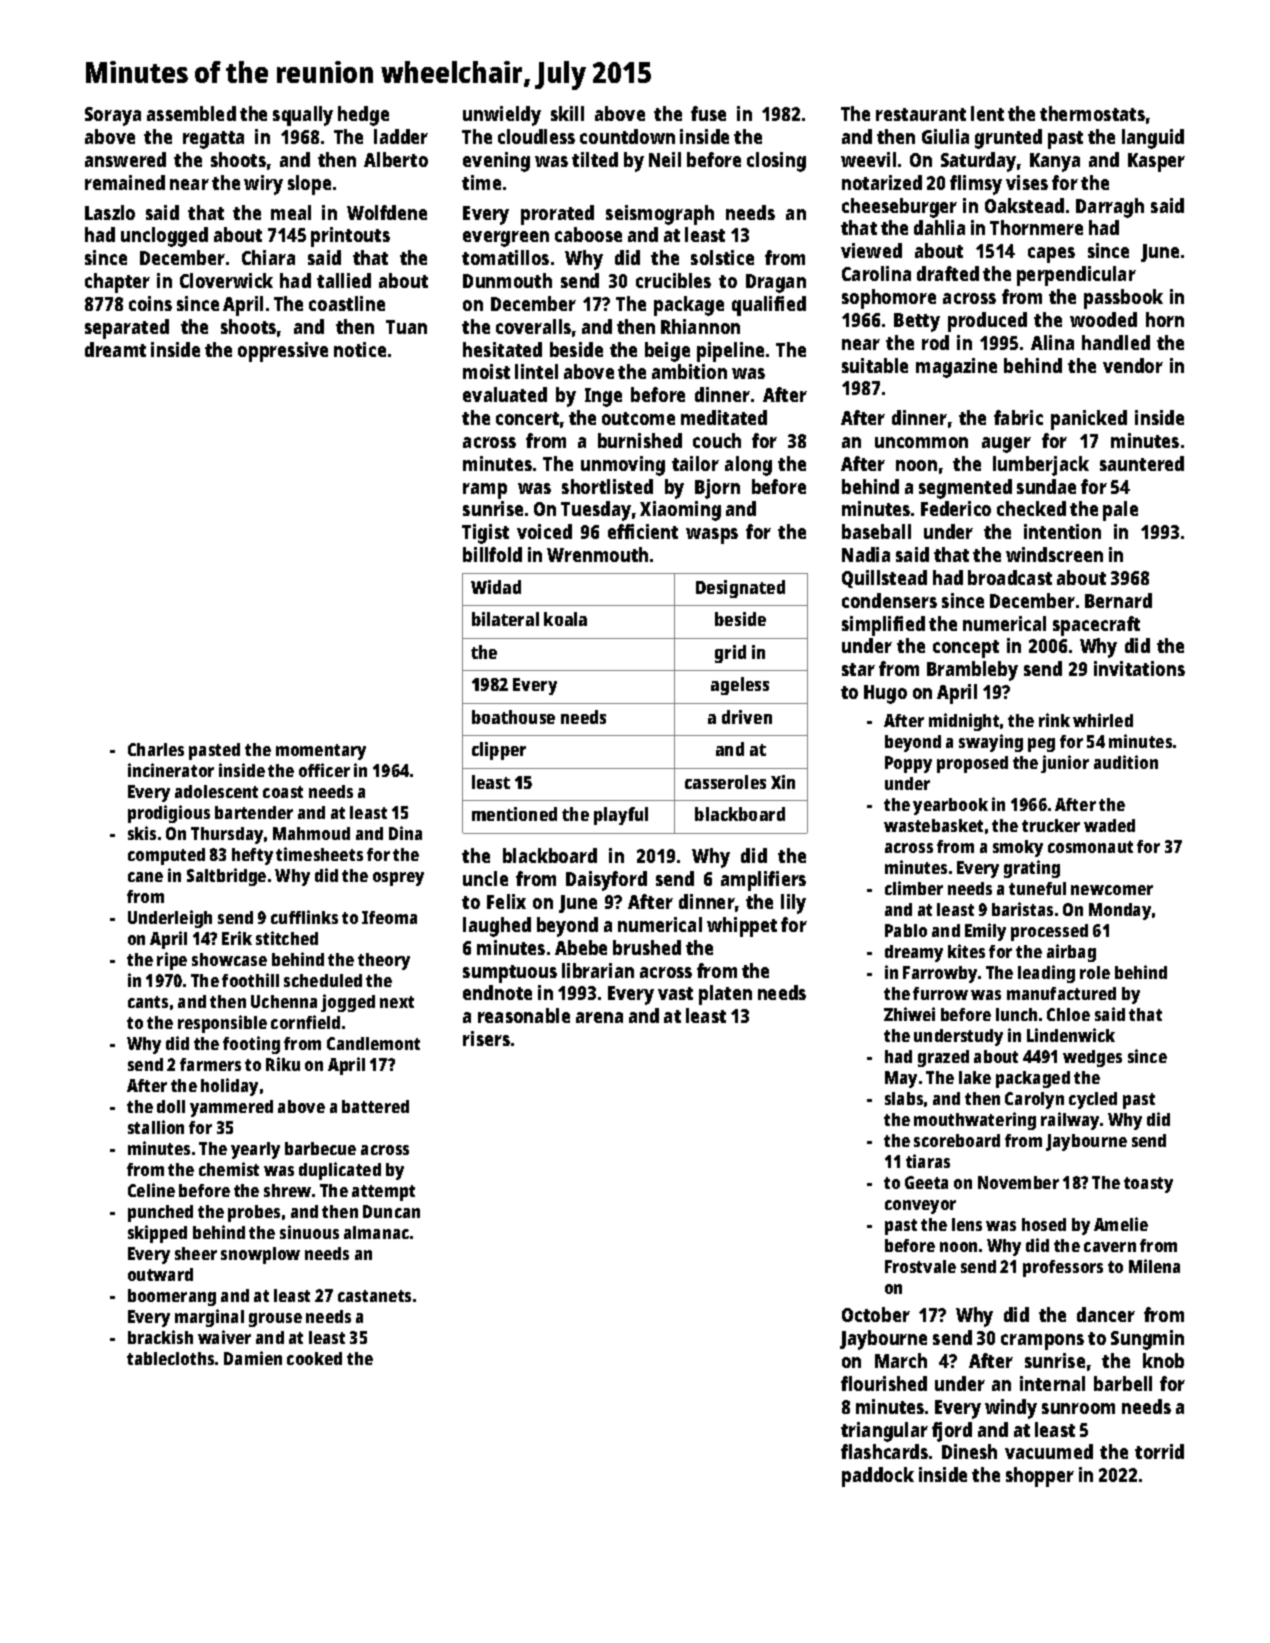  Describe the element at coordinates (191, 113) in the page. I see `assembled` at that location.
